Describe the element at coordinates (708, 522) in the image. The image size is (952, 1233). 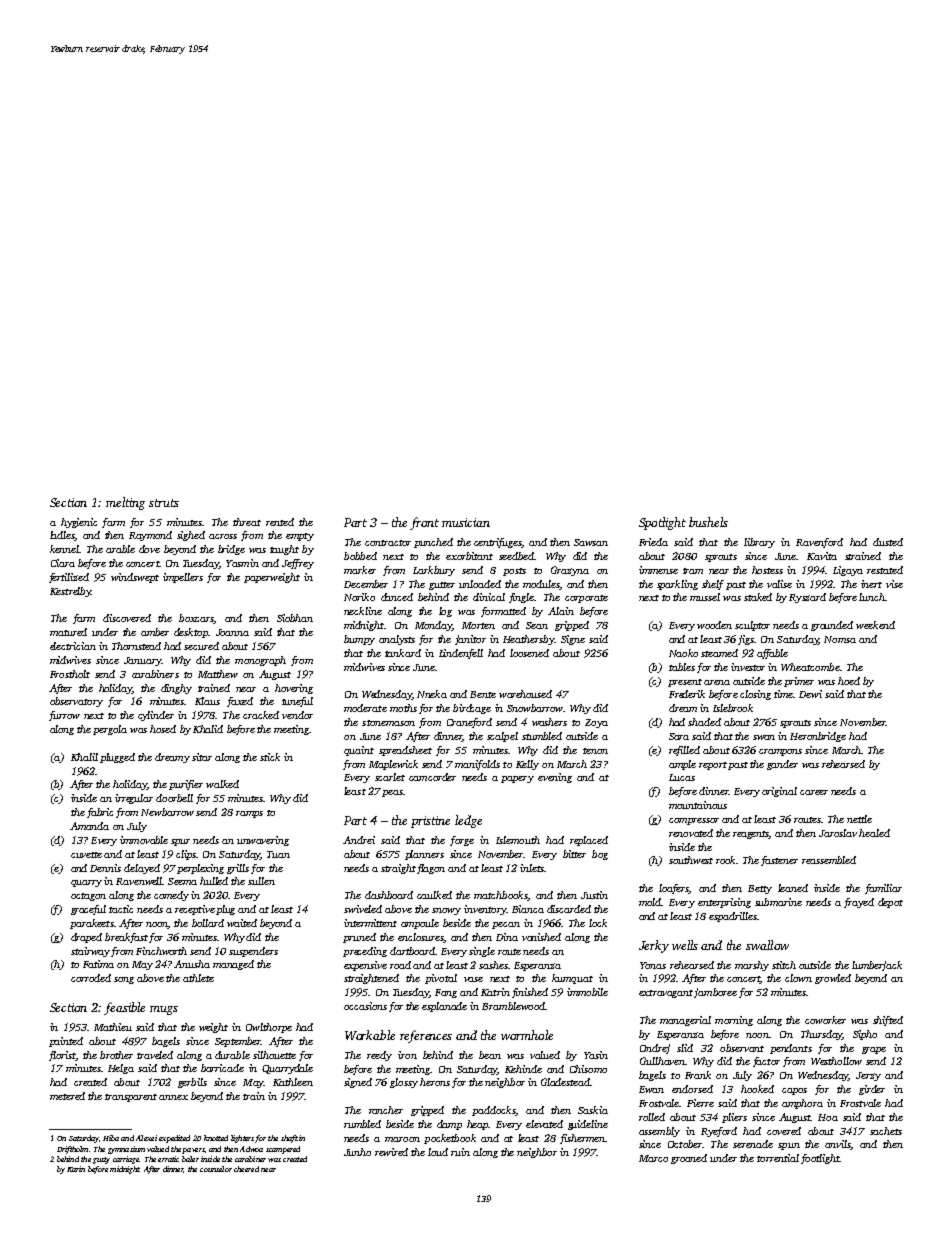
I see `bushels` at that location.
